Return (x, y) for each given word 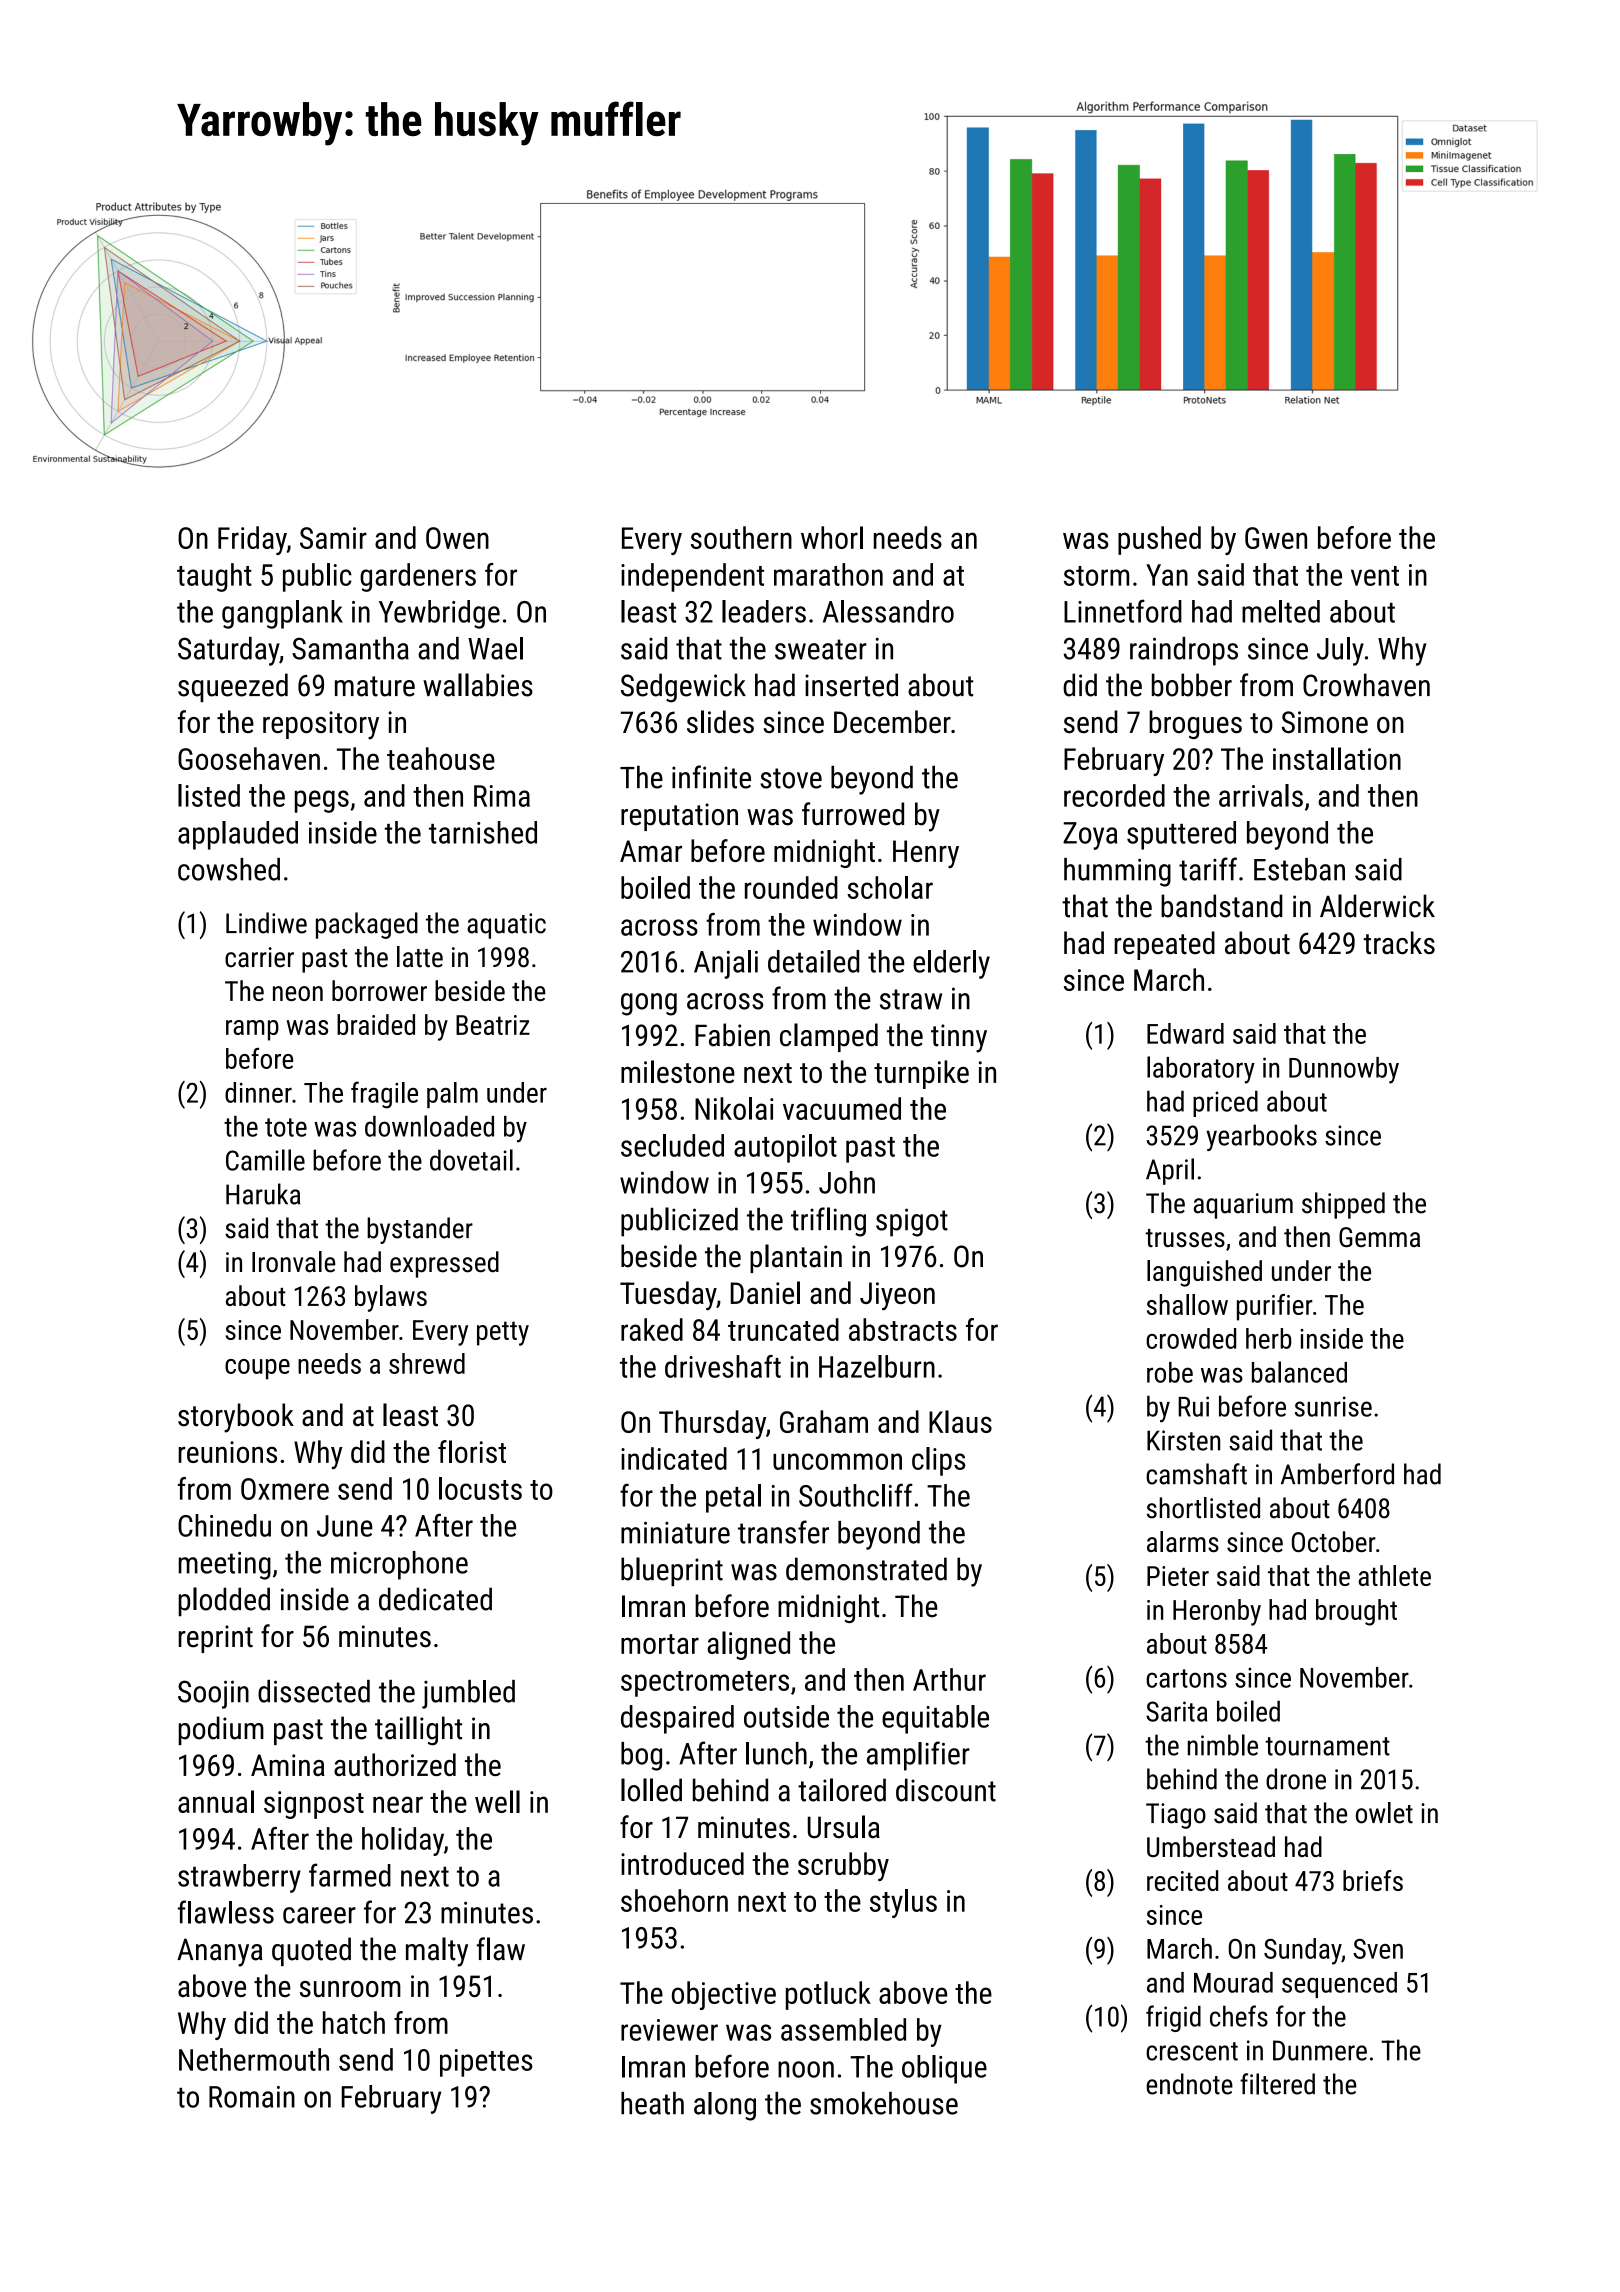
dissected (314, 1691)
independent (692, 577)
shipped (1343, 1205)
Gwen (1276, 538)
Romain (252, 2097)
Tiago (1176, 1816)
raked (652, 1329)
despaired (677, 1719)
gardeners (418, 577)
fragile (384, 1095)
